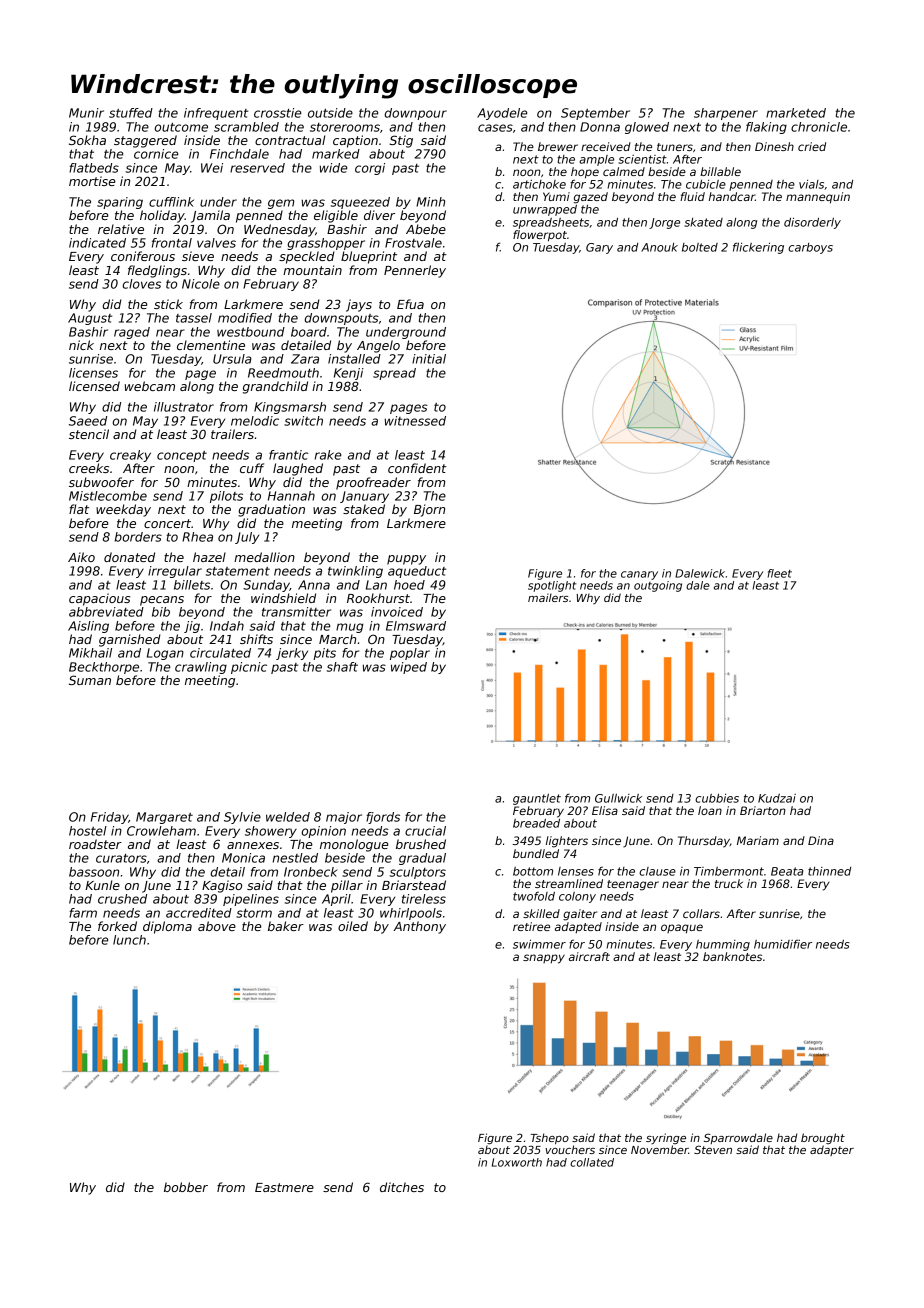 The width and height of the page is (924, 1308). I want to click on indicated, so click(97, 243).
